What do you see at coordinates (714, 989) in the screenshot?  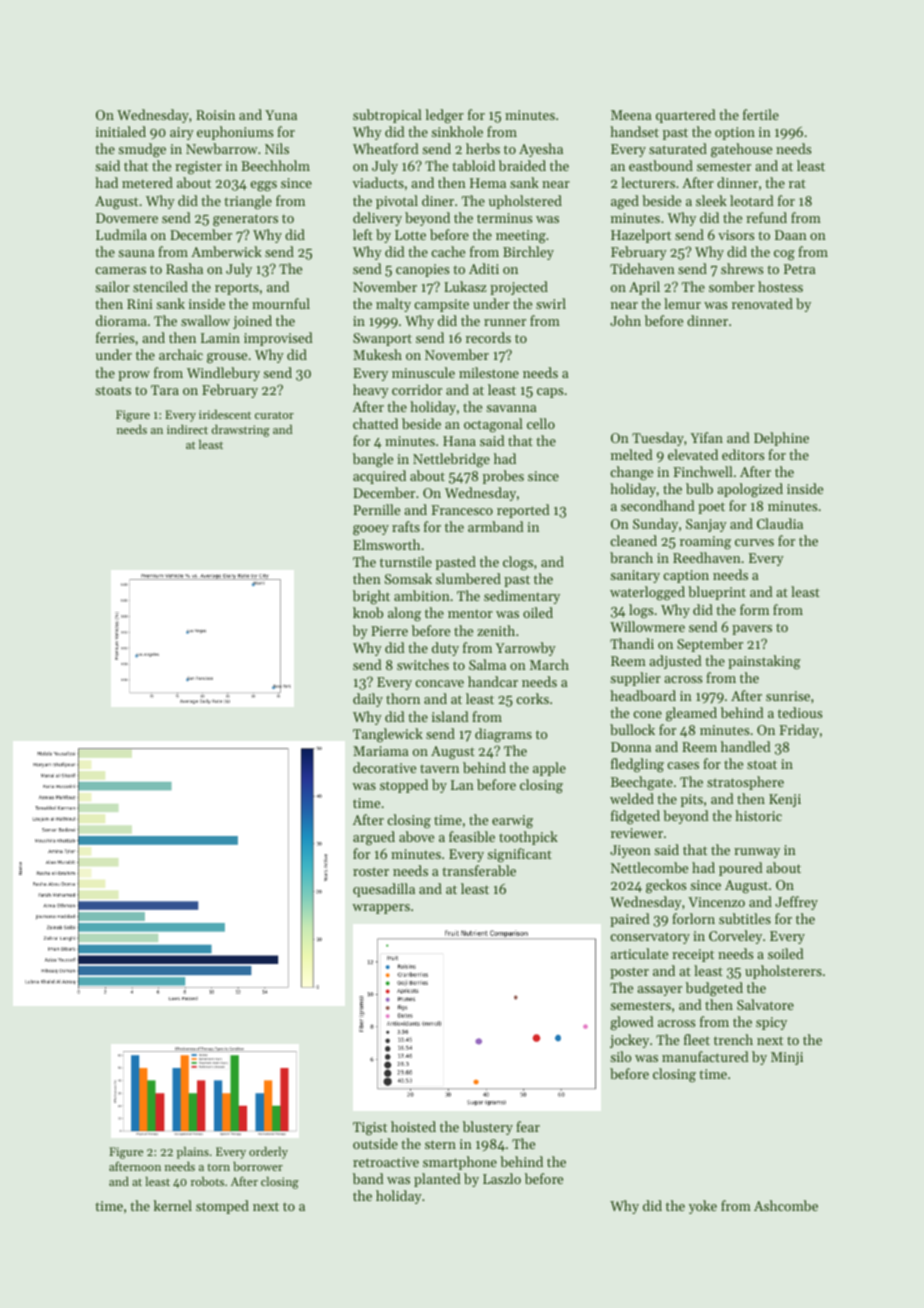 I see `budgeted` at bounding box center [714, 989].
